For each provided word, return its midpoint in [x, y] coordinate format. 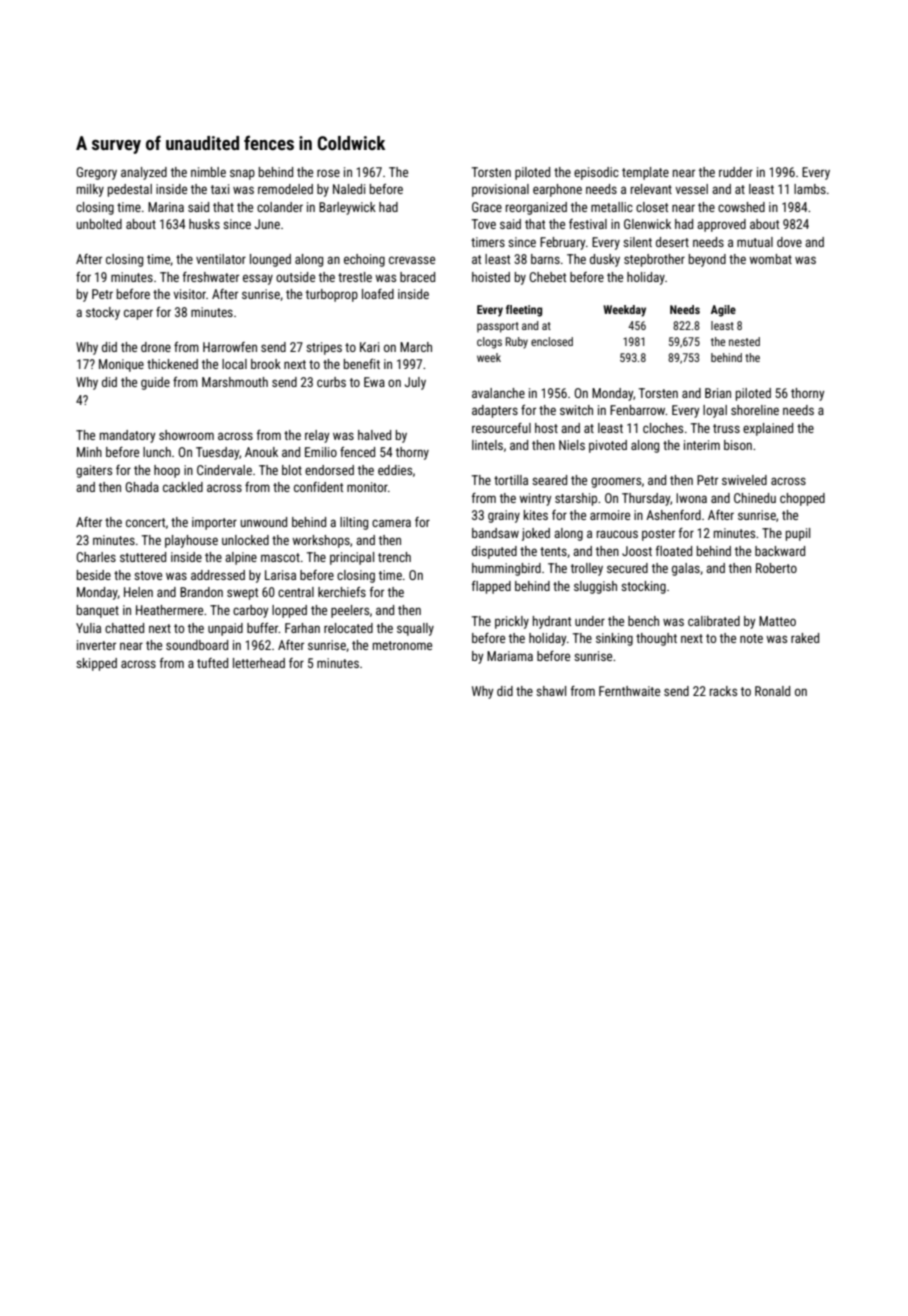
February [563, 243]
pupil [798, 534]
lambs [810, 189]
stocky [103, 313]
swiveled [744, 480]
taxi [220, 189]
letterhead [259, 663]
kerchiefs [342, 591]
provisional [500, 190]
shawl [551, 691]
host [546, 428]
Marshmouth [235, 382]
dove [789, 242]
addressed [218, 575]
